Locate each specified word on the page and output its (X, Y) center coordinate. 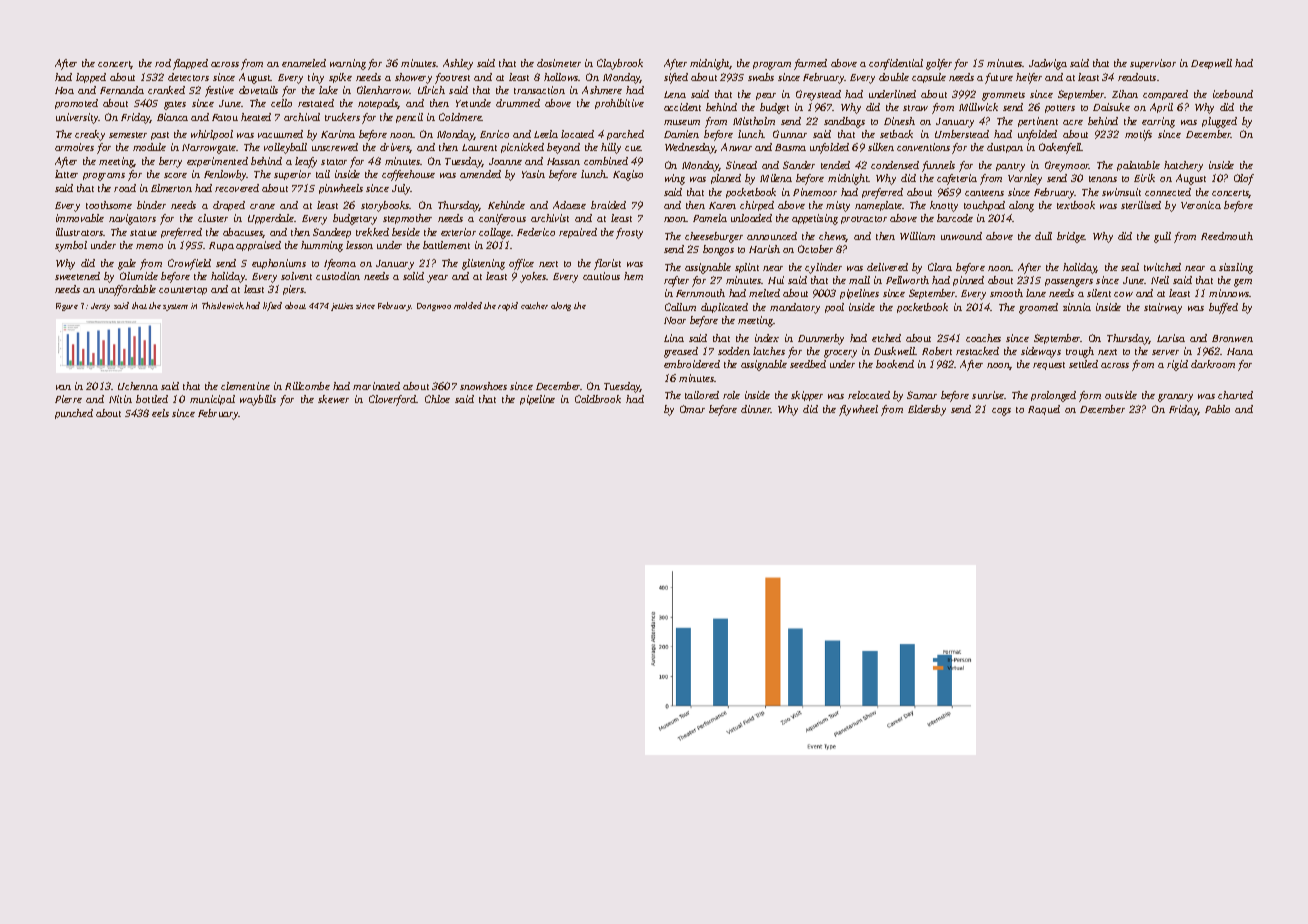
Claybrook (620, 64)
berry (170, 162)
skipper (807, 396)
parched (625, 135)
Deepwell (1211, 64)
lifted (272, 306)
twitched (1162, 267)
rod (163, 63)
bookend (895, 364)
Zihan (1125, 94)
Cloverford (393, 400)
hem (633, 276)
